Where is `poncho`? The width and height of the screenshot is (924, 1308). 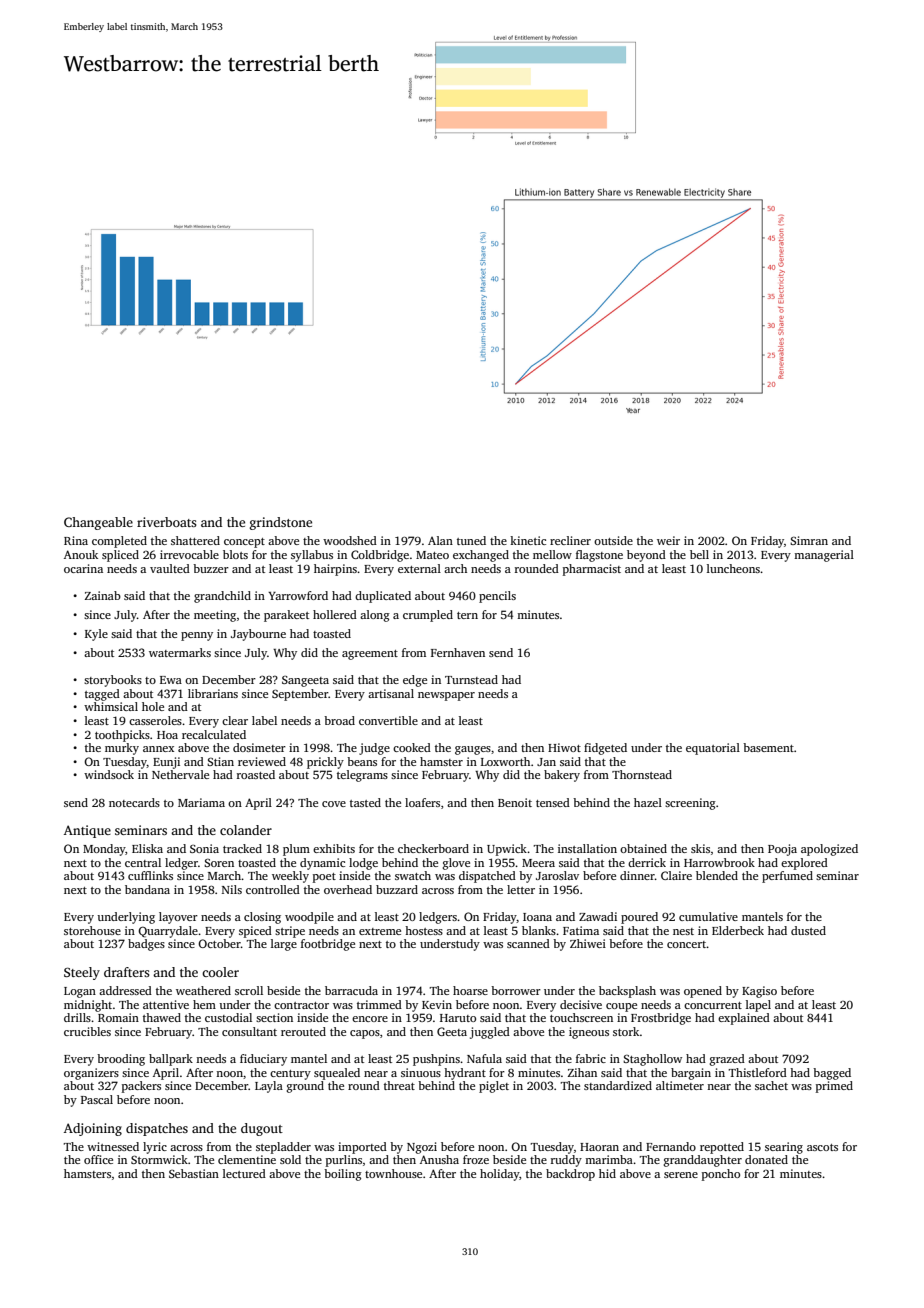
poncho is located at coordinates (721, 1175).
